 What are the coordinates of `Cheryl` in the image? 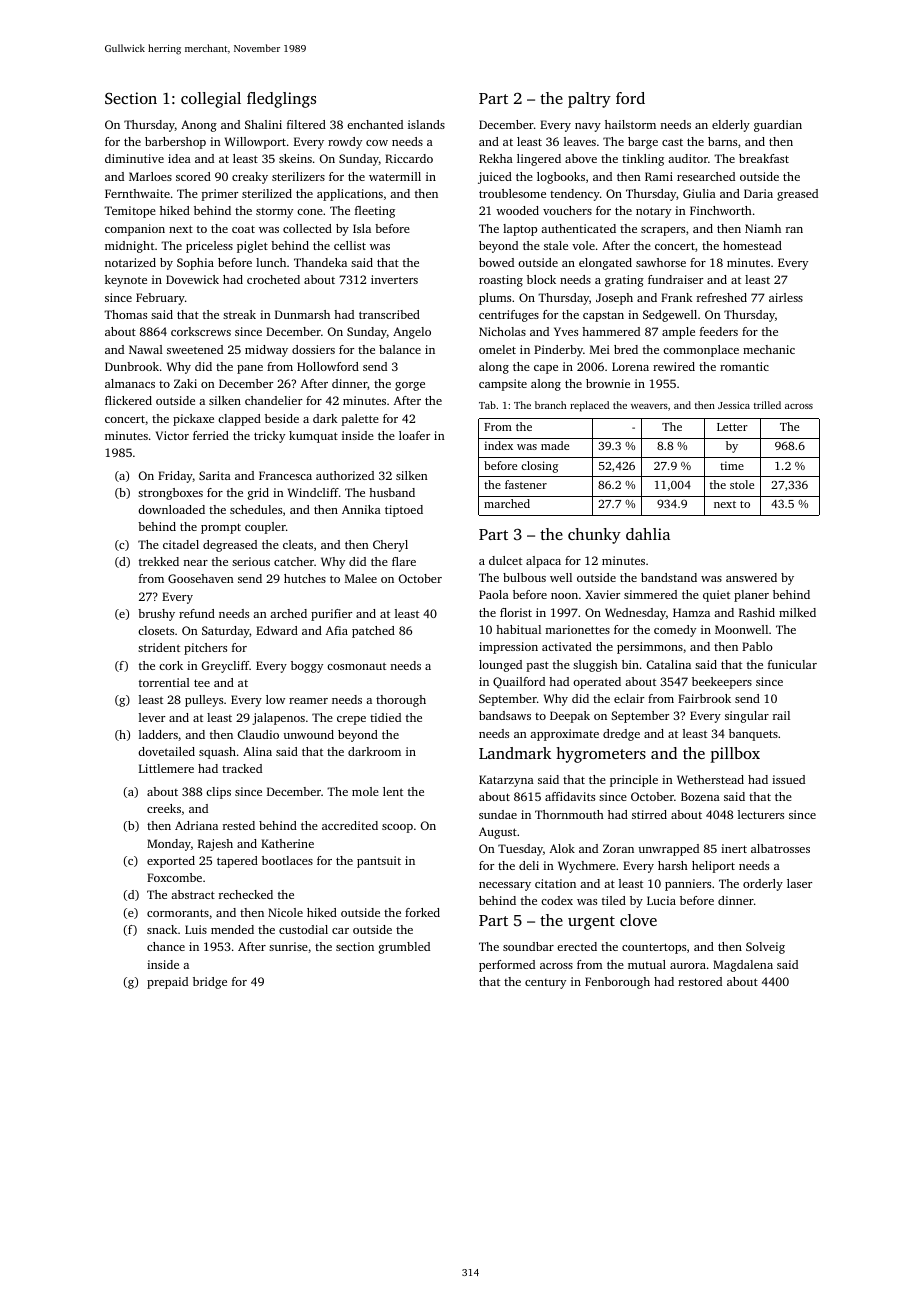 It's located at (390, 546).
